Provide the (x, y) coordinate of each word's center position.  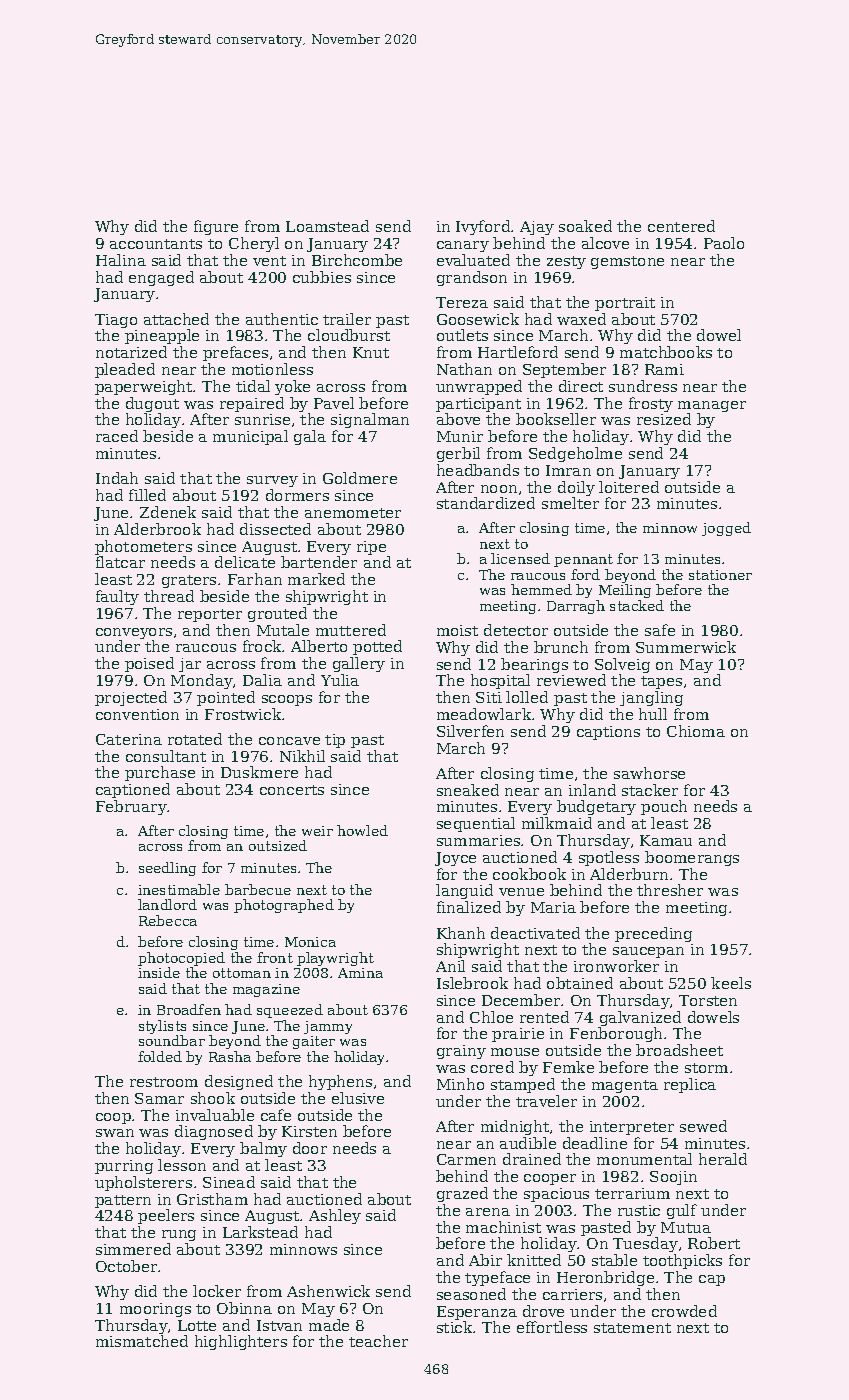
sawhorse (649, 773)
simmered (133, 1249)
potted (377, 647)
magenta (625, 1086)
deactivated (535, 933)
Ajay (537, 228)
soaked (585, 226)
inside (159, 972)
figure (216, 227)
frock (263, 646)
